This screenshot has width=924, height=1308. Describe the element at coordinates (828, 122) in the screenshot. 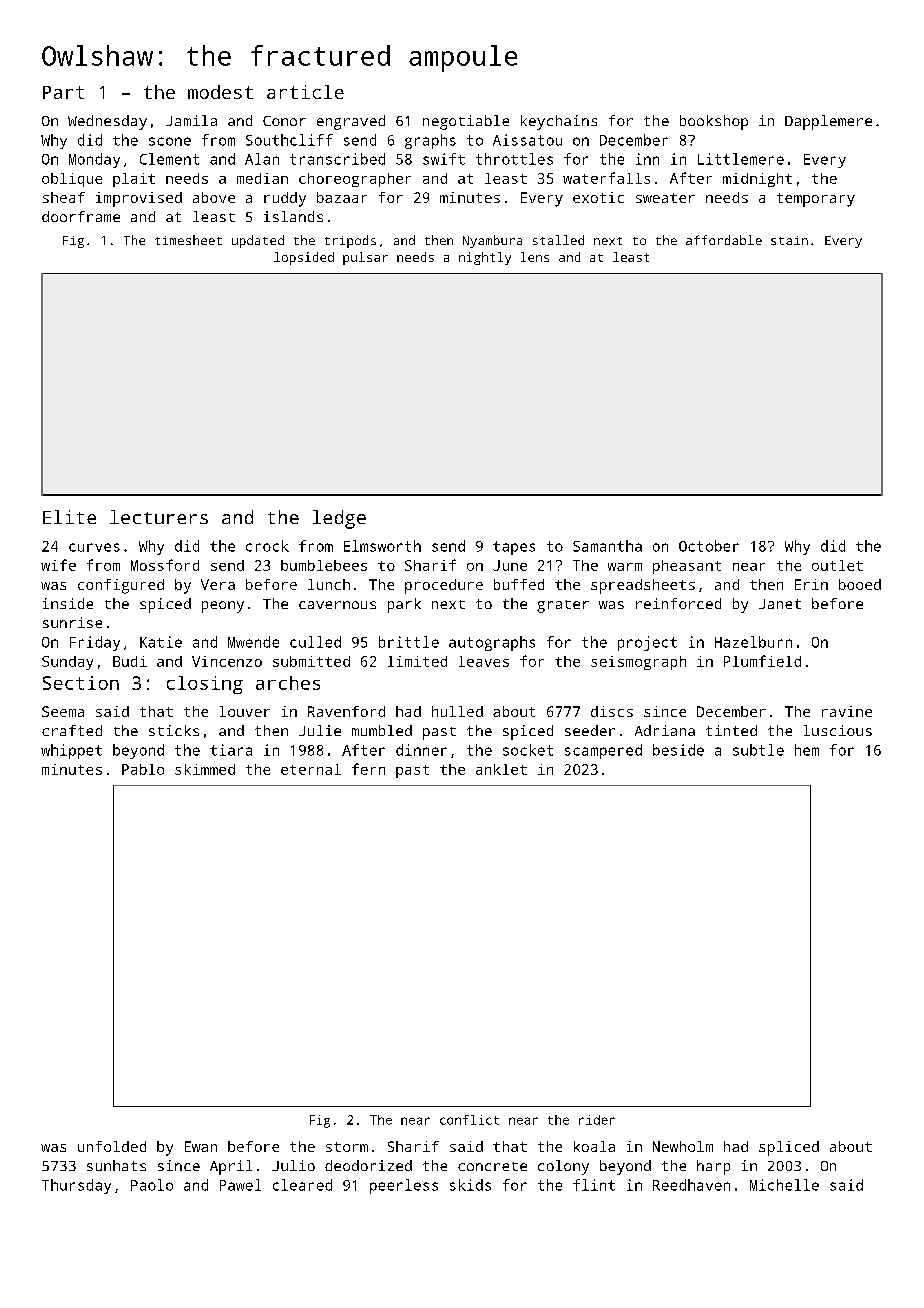

I see `Dapplemere` at that location.
